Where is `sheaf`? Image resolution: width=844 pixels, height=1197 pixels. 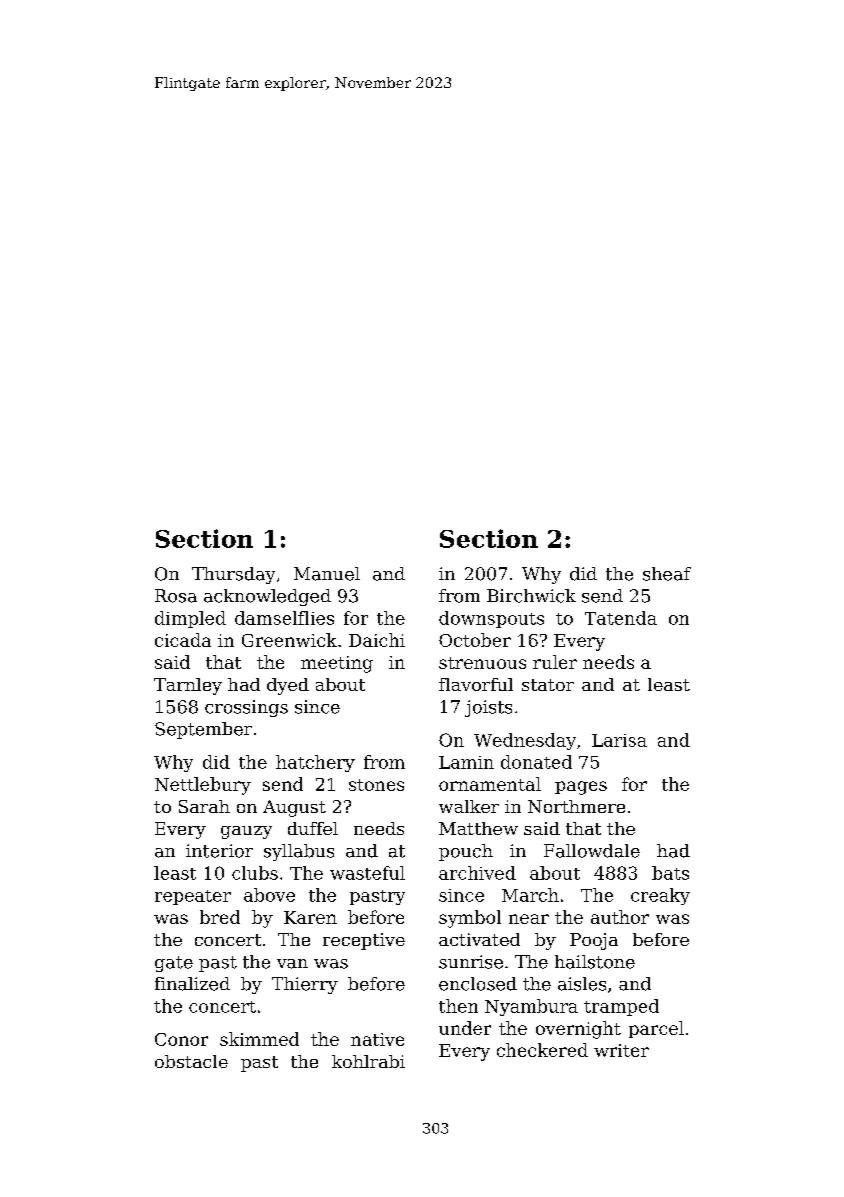 sheaf is located at coordinates (667, 574).
